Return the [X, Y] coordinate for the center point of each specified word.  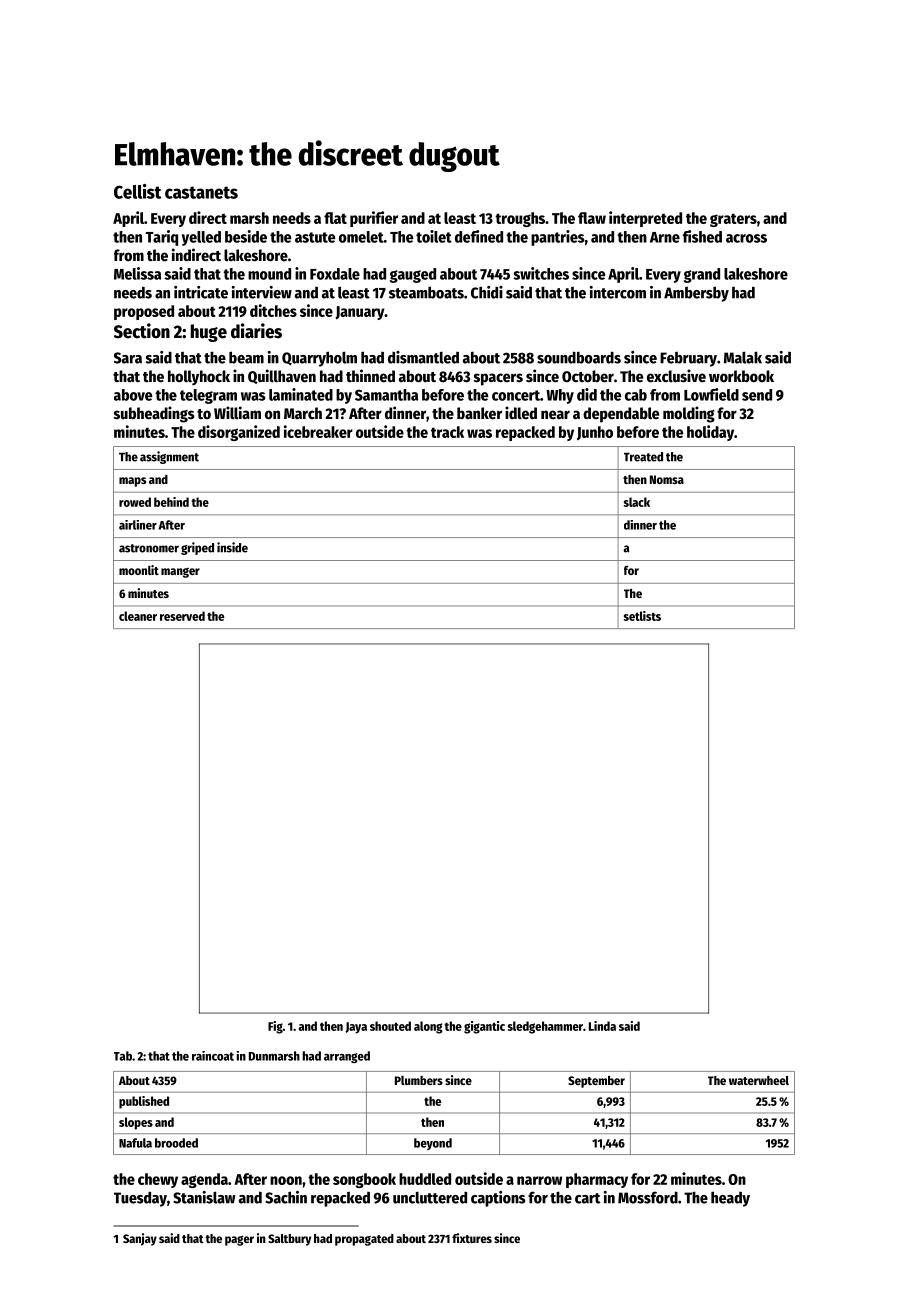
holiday [710, 433]
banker [479, 413]
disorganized [239, 433]
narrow [539, 1180]
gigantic [484, 1027]
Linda [602, 1026]
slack [637, 502]
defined [479, 236]
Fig [275, 1027]
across [746, 238]
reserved [182, 616]
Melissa [137, 273]
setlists [642, 616]
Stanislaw [204, 1197]
